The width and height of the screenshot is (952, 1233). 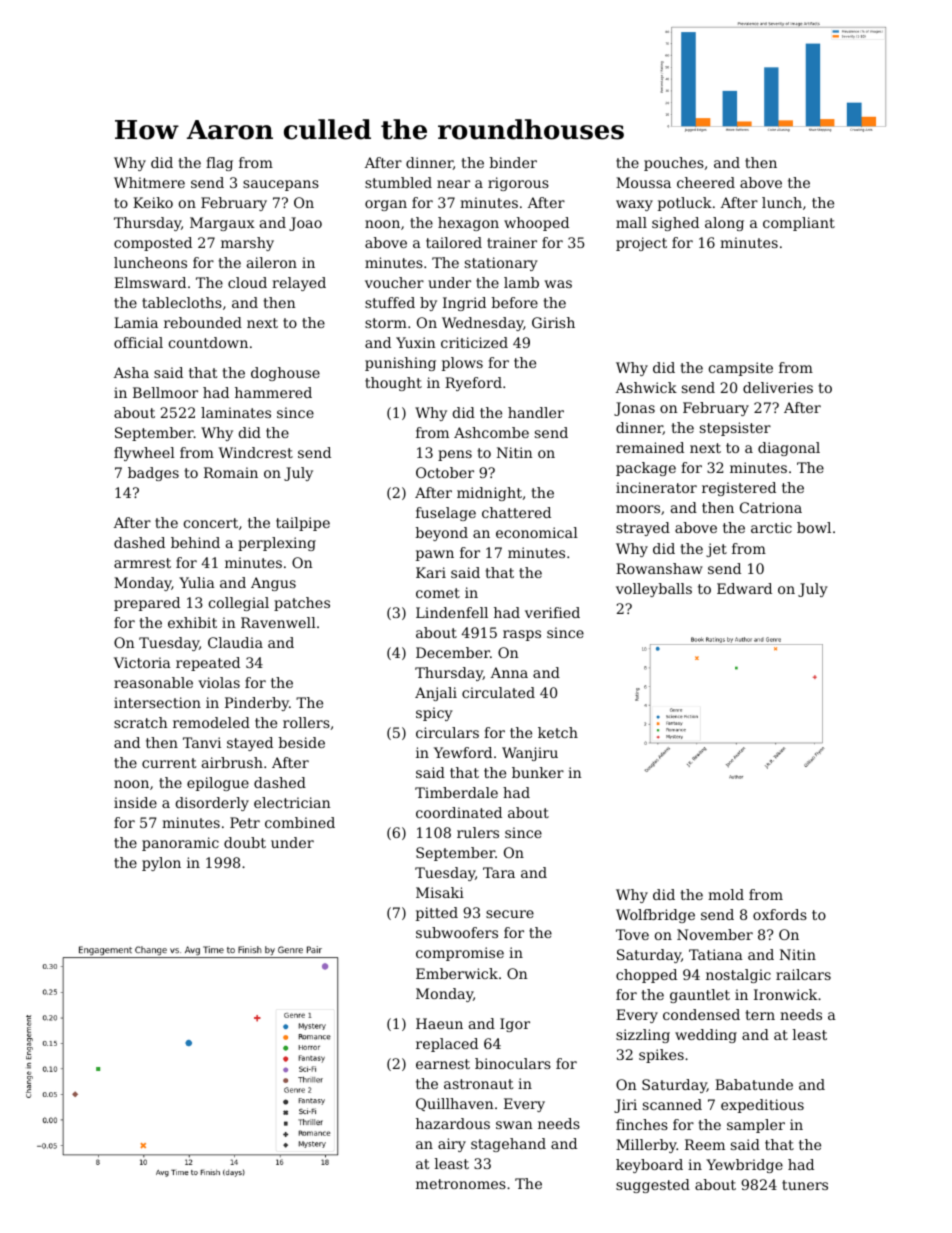 What do you see at coordinates (805, 1185) in the screenshot?
I see `tuners` at bounding box center [805, 1185].
